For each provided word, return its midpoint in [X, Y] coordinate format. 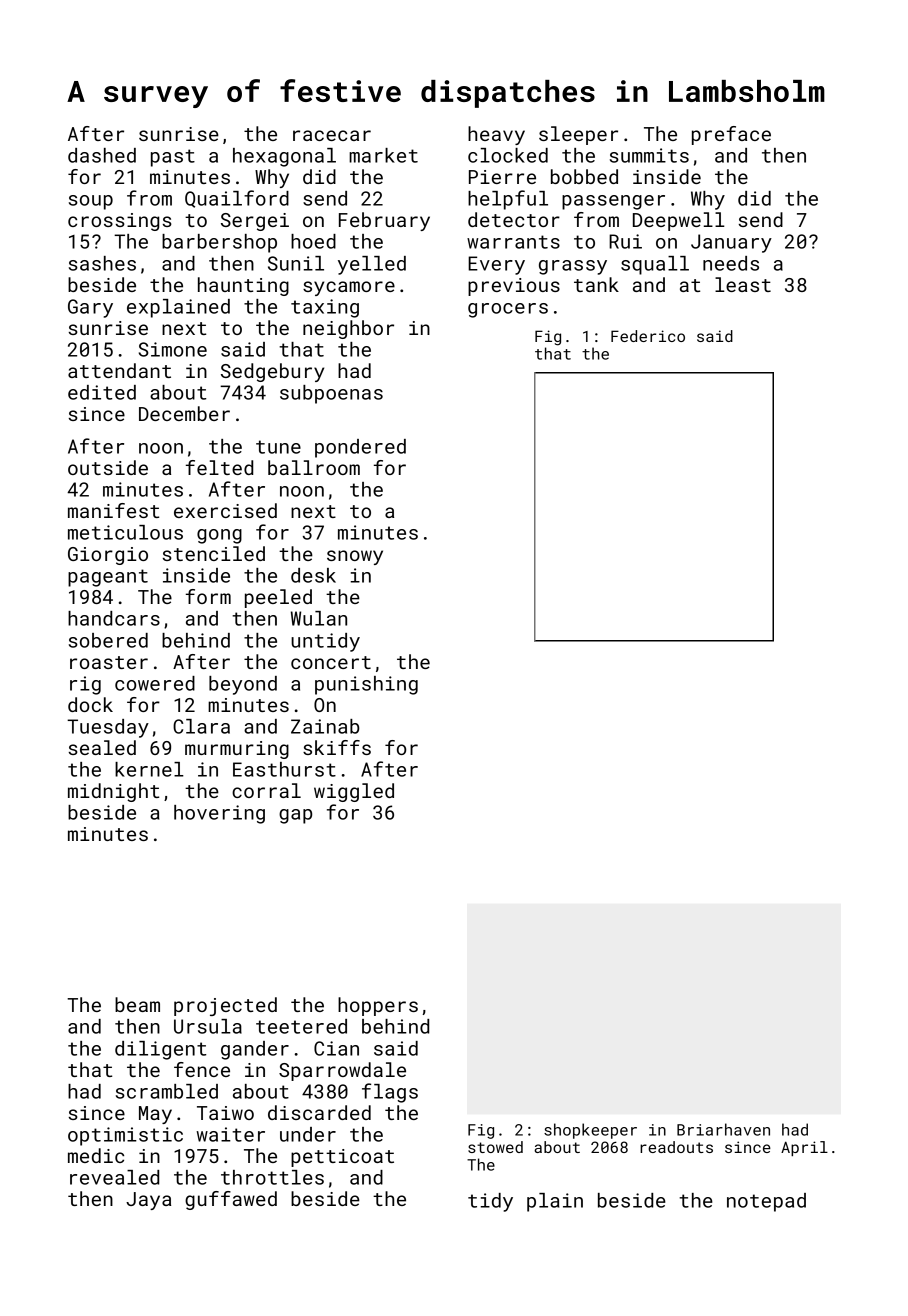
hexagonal [284, 157]
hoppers [378, 1006]
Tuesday [108, 728]
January [731, 243]
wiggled [354, 792]
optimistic [125, 1136]
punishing [366, 685]
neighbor [348, 329]
